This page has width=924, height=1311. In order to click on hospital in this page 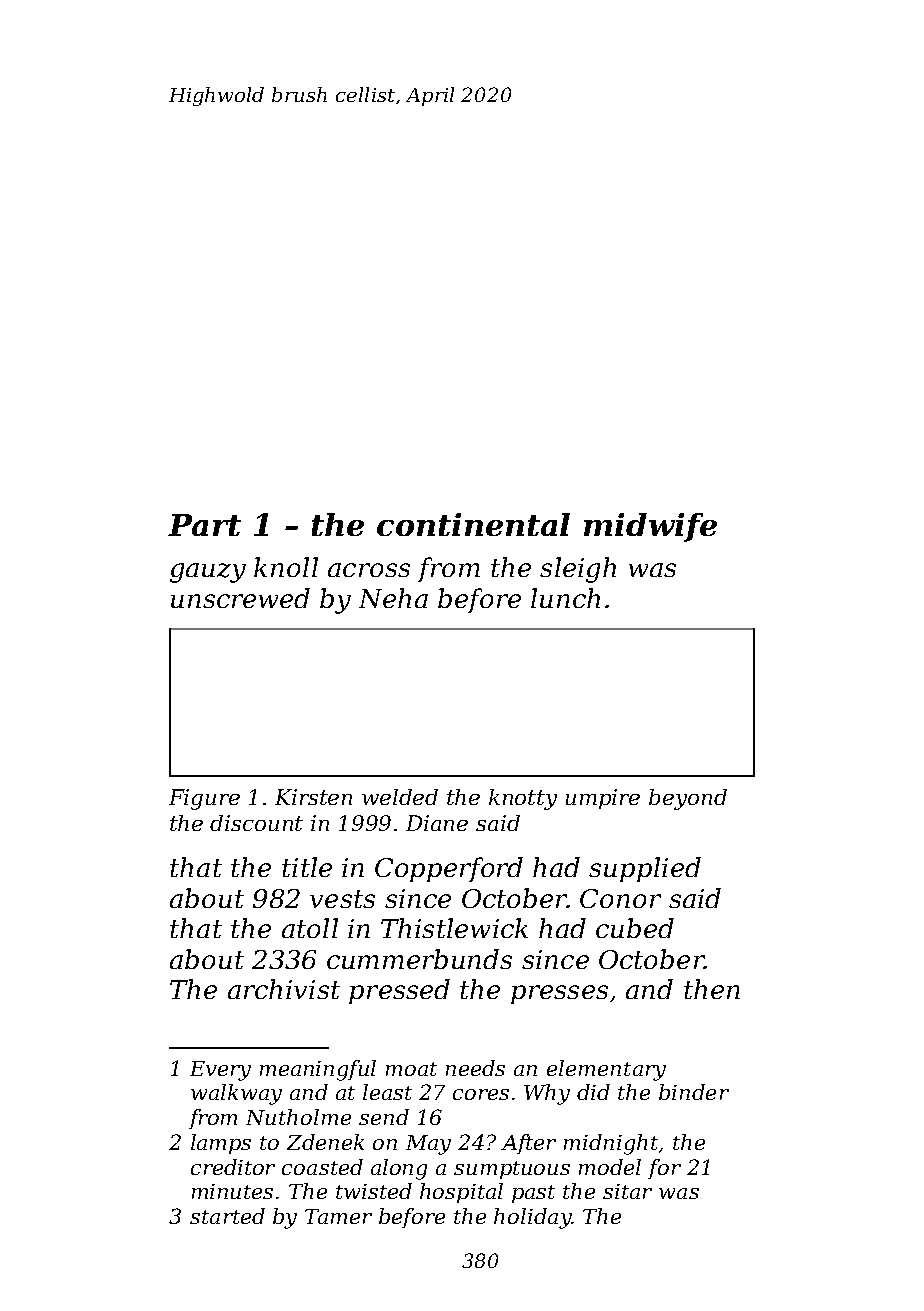, I will do `click(461, 1193)`.
